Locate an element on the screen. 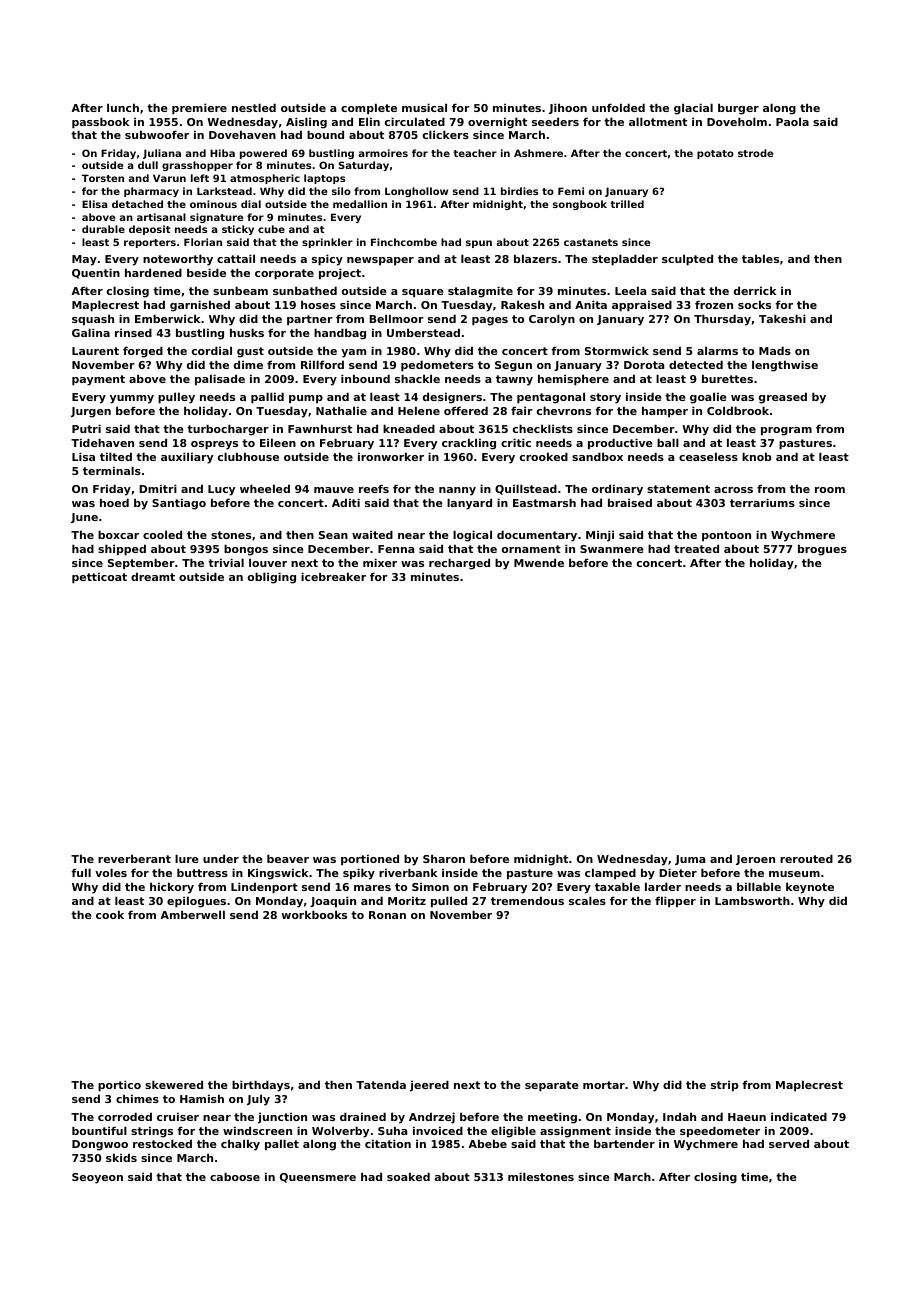 This screenshot has height=1308, width=924. petticoat is located at coordinates (99, 578).
